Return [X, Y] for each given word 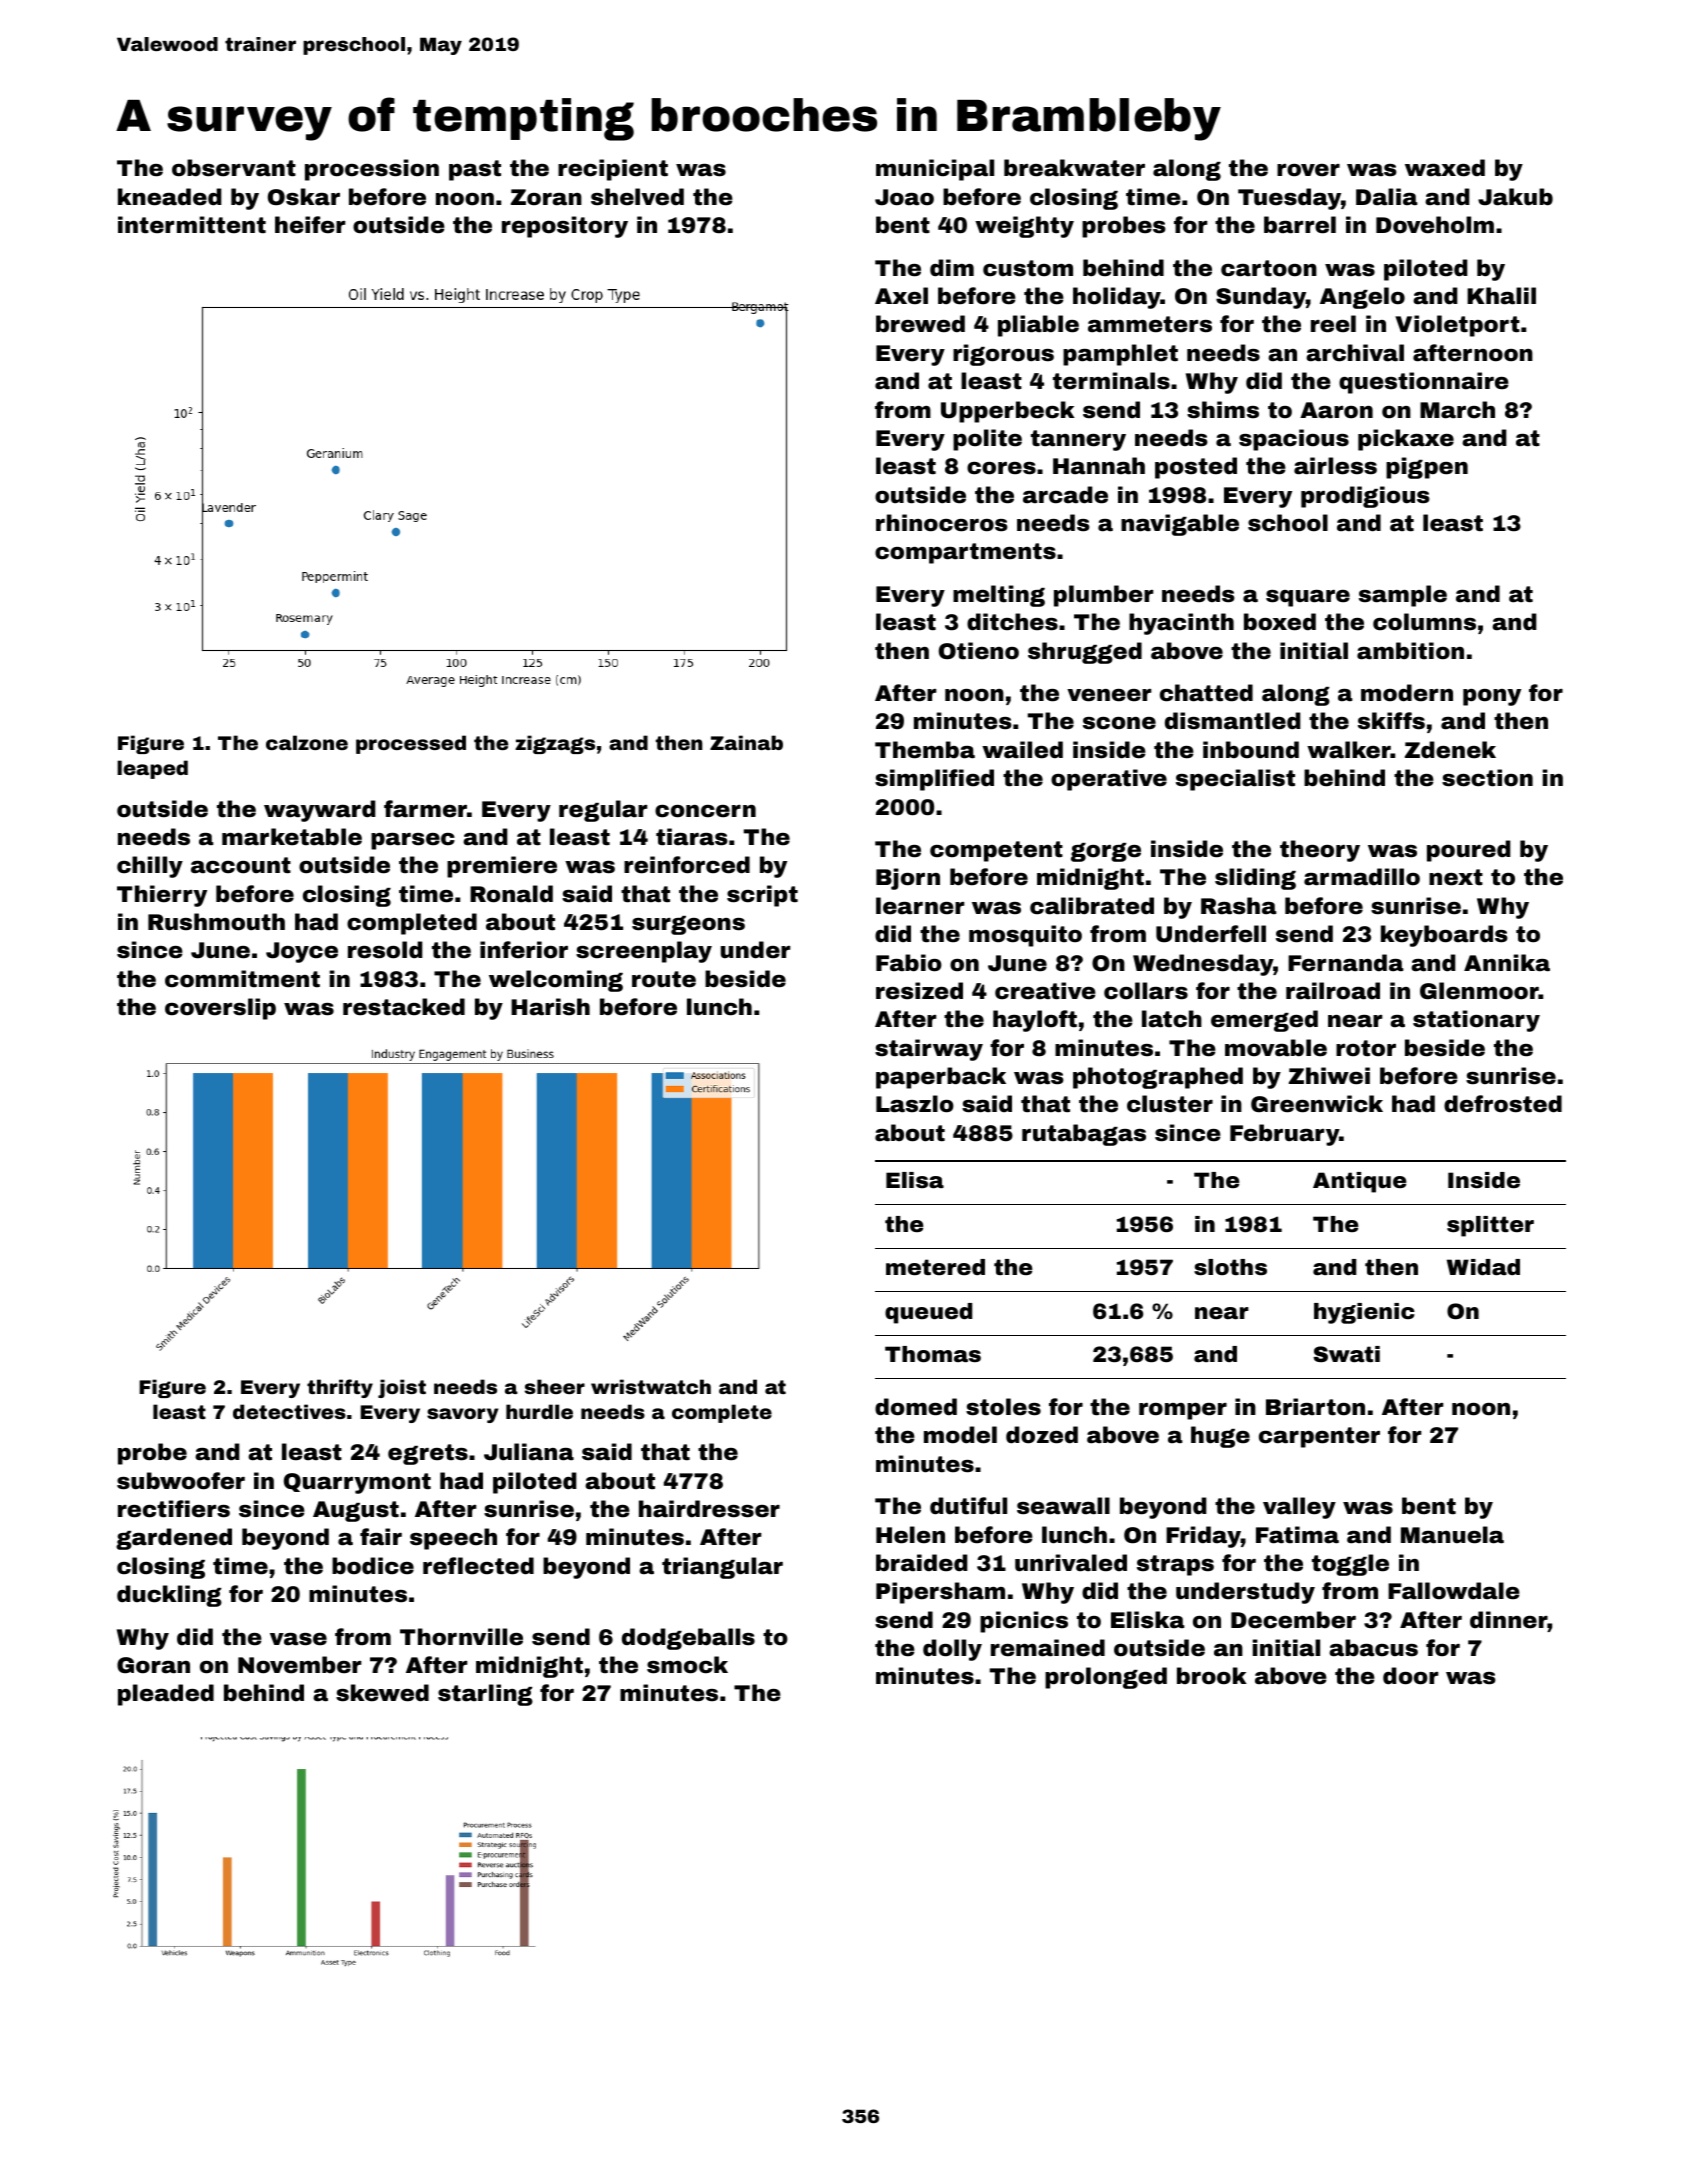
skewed [382, 1693]
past [475, 170]
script [762, 896]
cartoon [1269, 268]
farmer [425, 809]
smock [687, 1665]
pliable [1038, 326]
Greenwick [1317, 1104]
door [1410, 1676]
